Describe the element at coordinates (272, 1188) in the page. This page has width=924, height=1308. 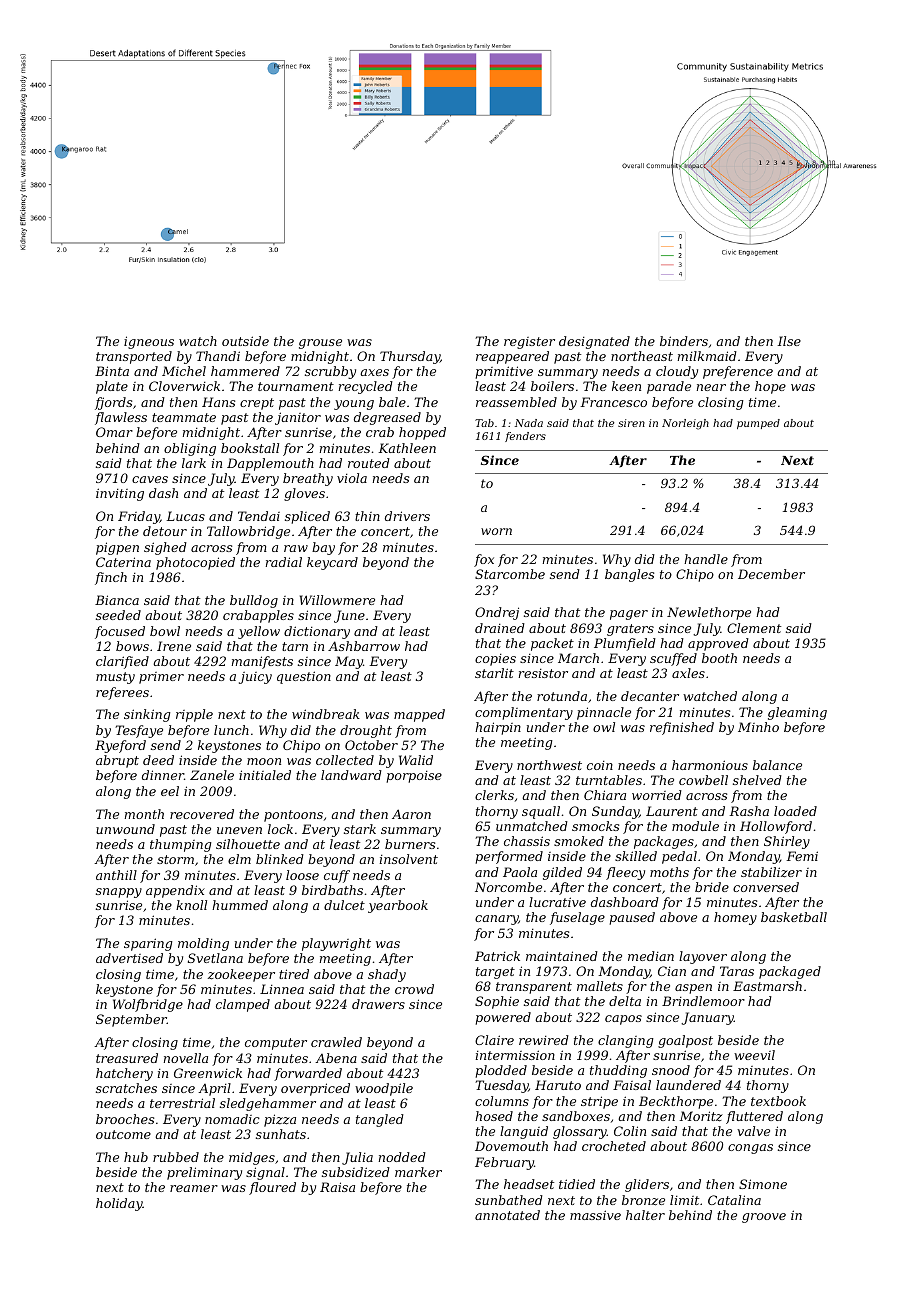
I see `floured` at that location.
